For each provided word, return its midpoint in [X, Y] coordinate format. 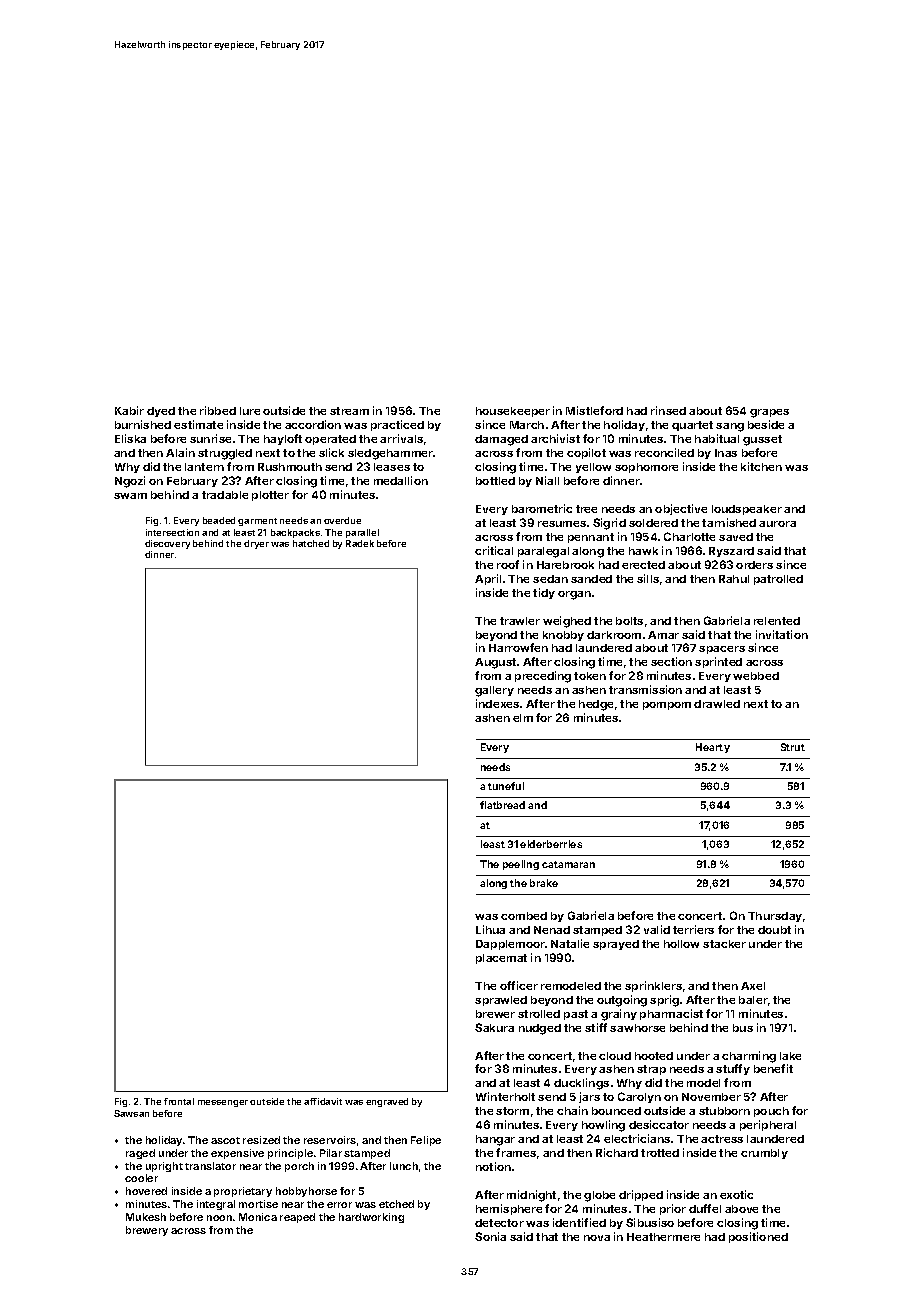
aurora [777, 524]
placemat [501, 959]
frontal [179, 1101]
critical [494, 550]
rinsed [668, 410]
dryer [256, 544]
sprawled [501, 1001]
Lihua [490, 929]
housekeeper [513, 412]
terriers [693, 929]
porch [299, 1167]
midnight [531, 1196]
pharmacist [671, 1014]
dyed [161, 412]
